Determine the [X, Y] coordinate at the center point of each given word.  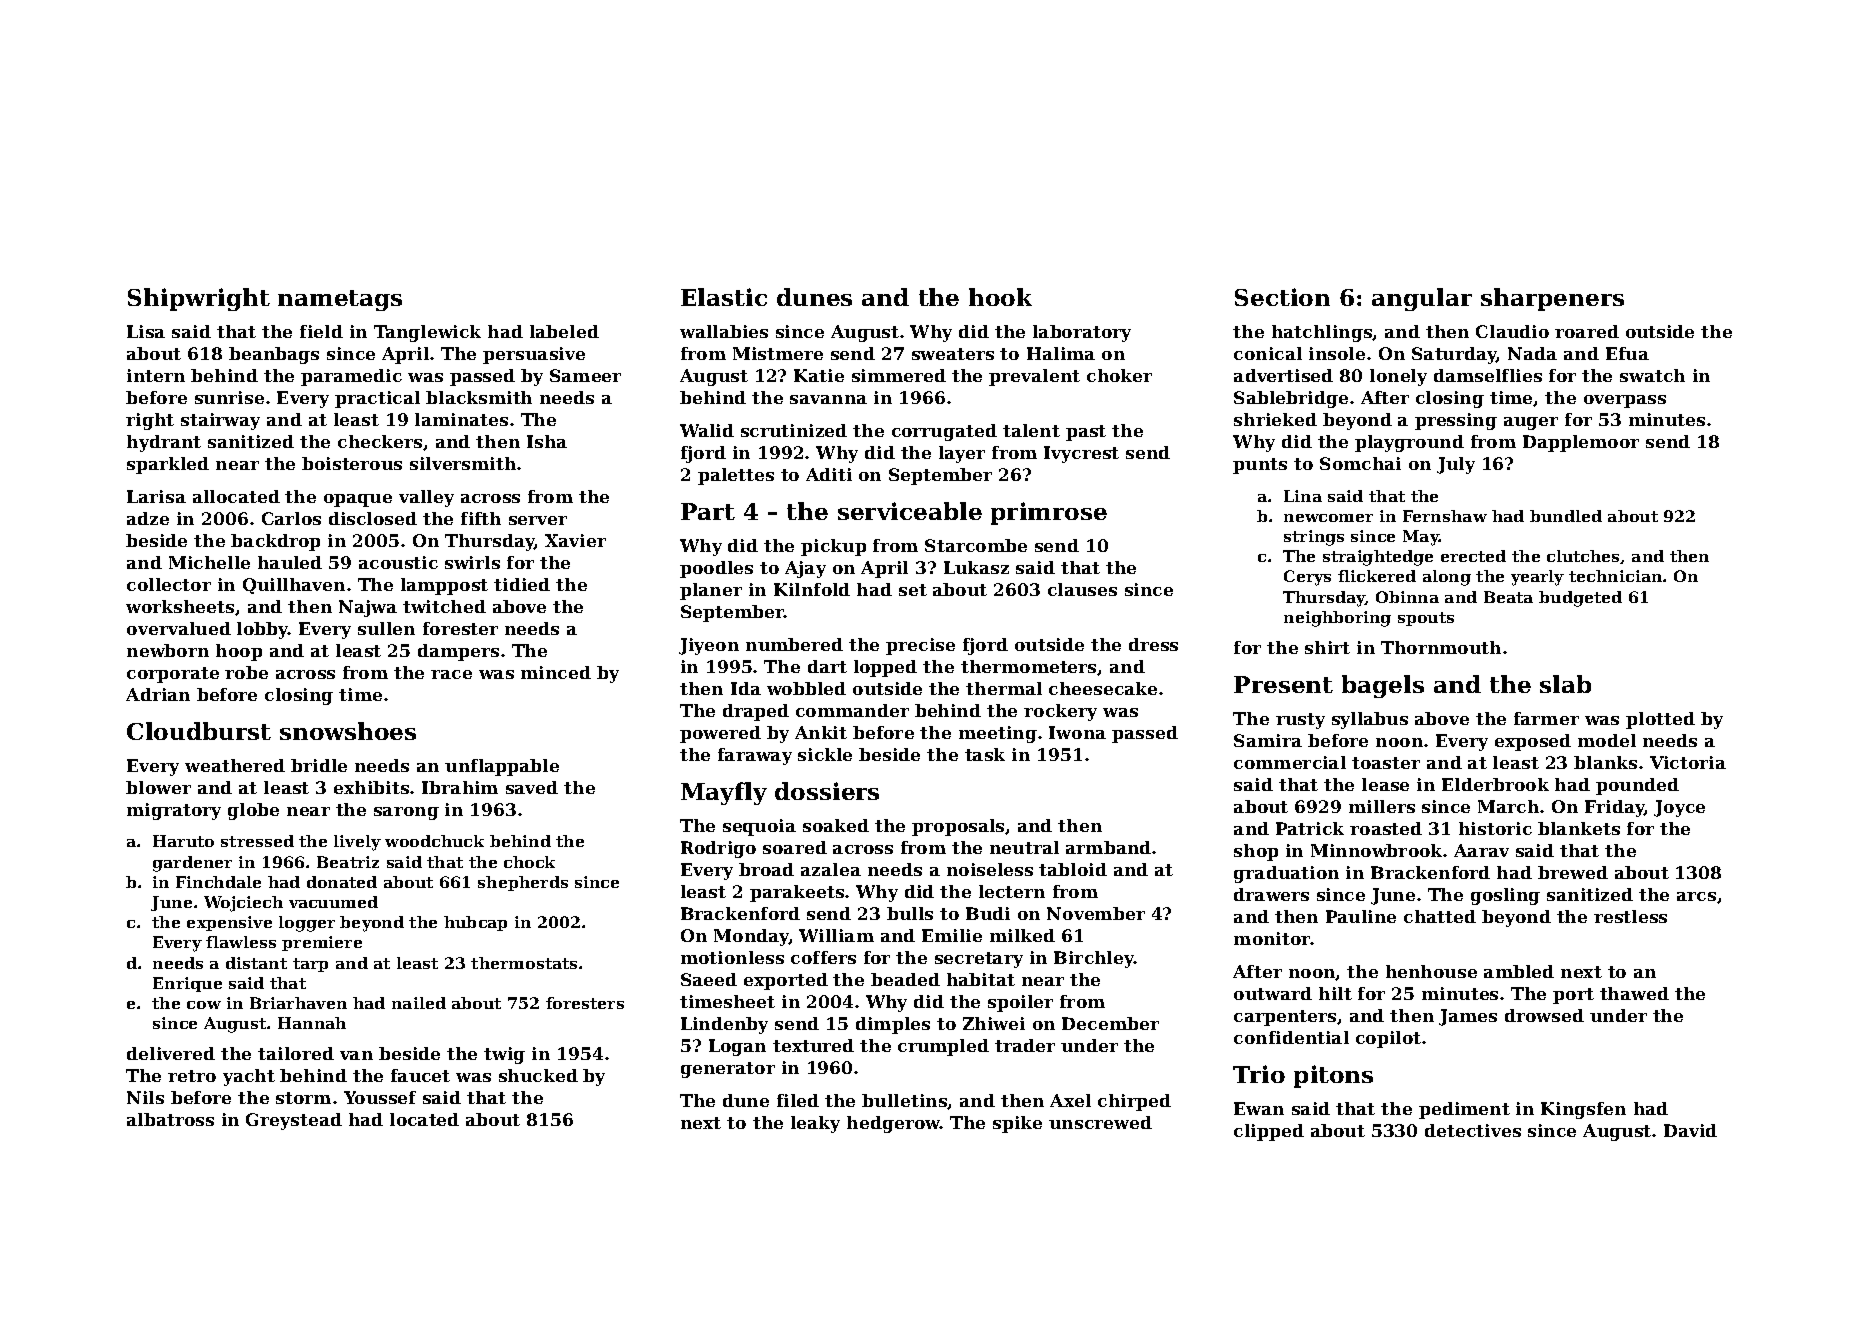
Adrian [158, 694]
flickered [1377, 576]
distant [256, 963]
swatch [1652, 375]
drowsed [1544, 1015]
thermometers [1028, 666]
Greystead [294, 1121]
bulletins [904, 1100]
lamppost [444, 586]
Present [1283, 684]
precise [920, 646]
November [1096, 913]
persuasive [534, 355]
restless [1630, 916]
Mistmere [778, 353]
